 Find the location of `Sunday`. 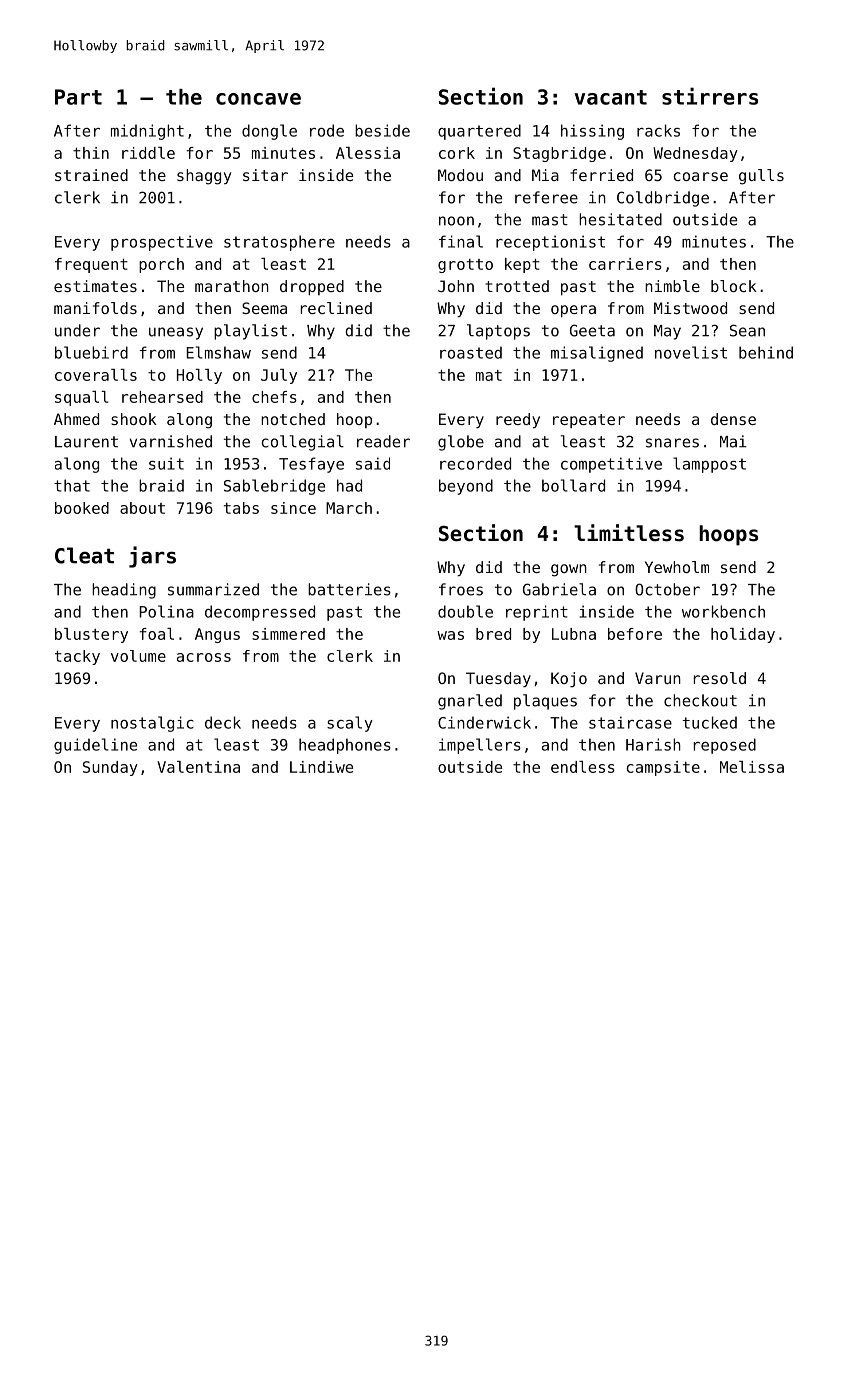

Sunday is located at coordinates (110, 768).
